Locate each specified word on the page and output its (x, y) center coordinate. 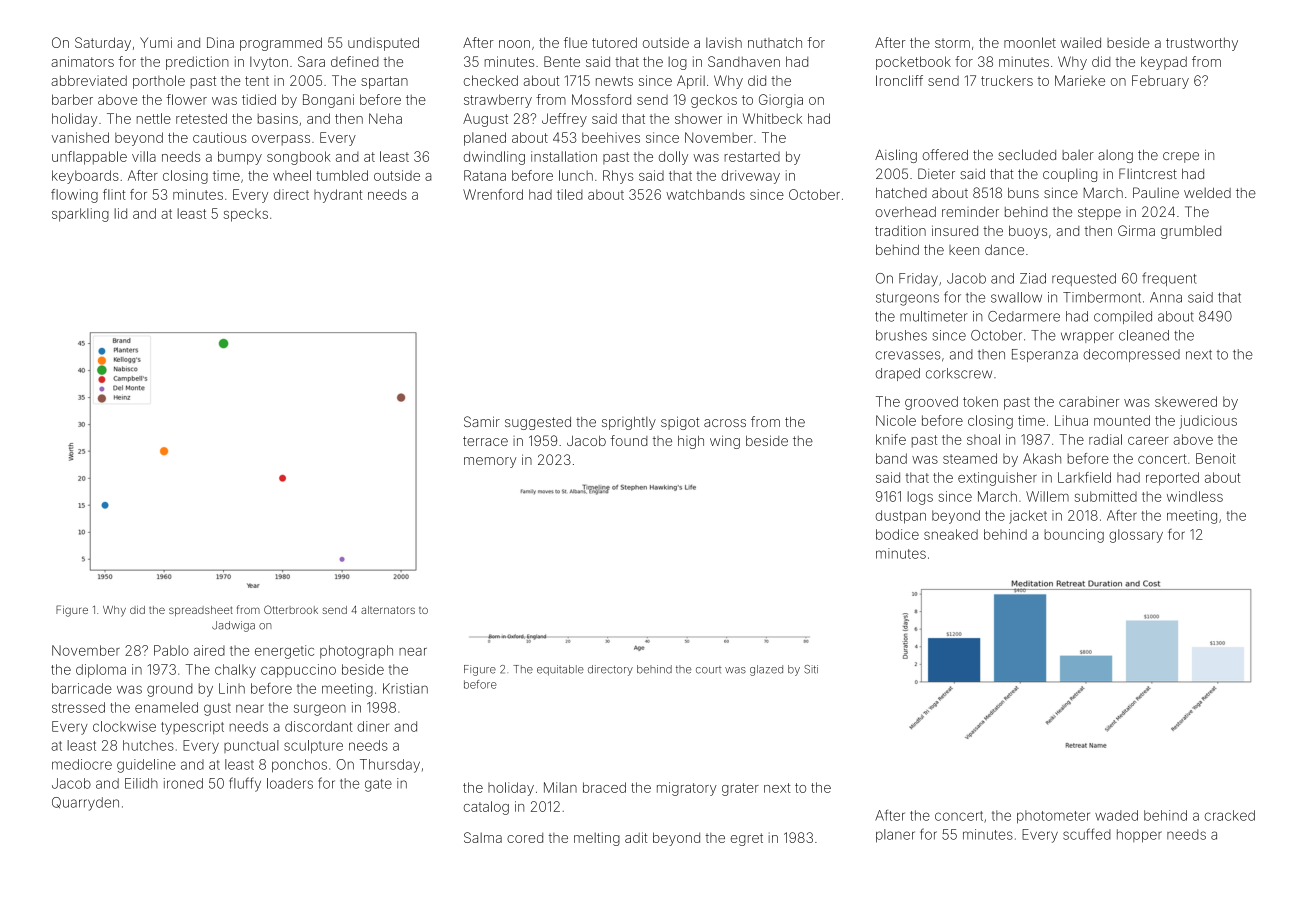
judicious (1208, 422)
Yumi (156, 42)
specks (246, 215)
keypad (1164, 63)
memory (490, 462)
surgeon (320, 710)
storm (952, 43)
